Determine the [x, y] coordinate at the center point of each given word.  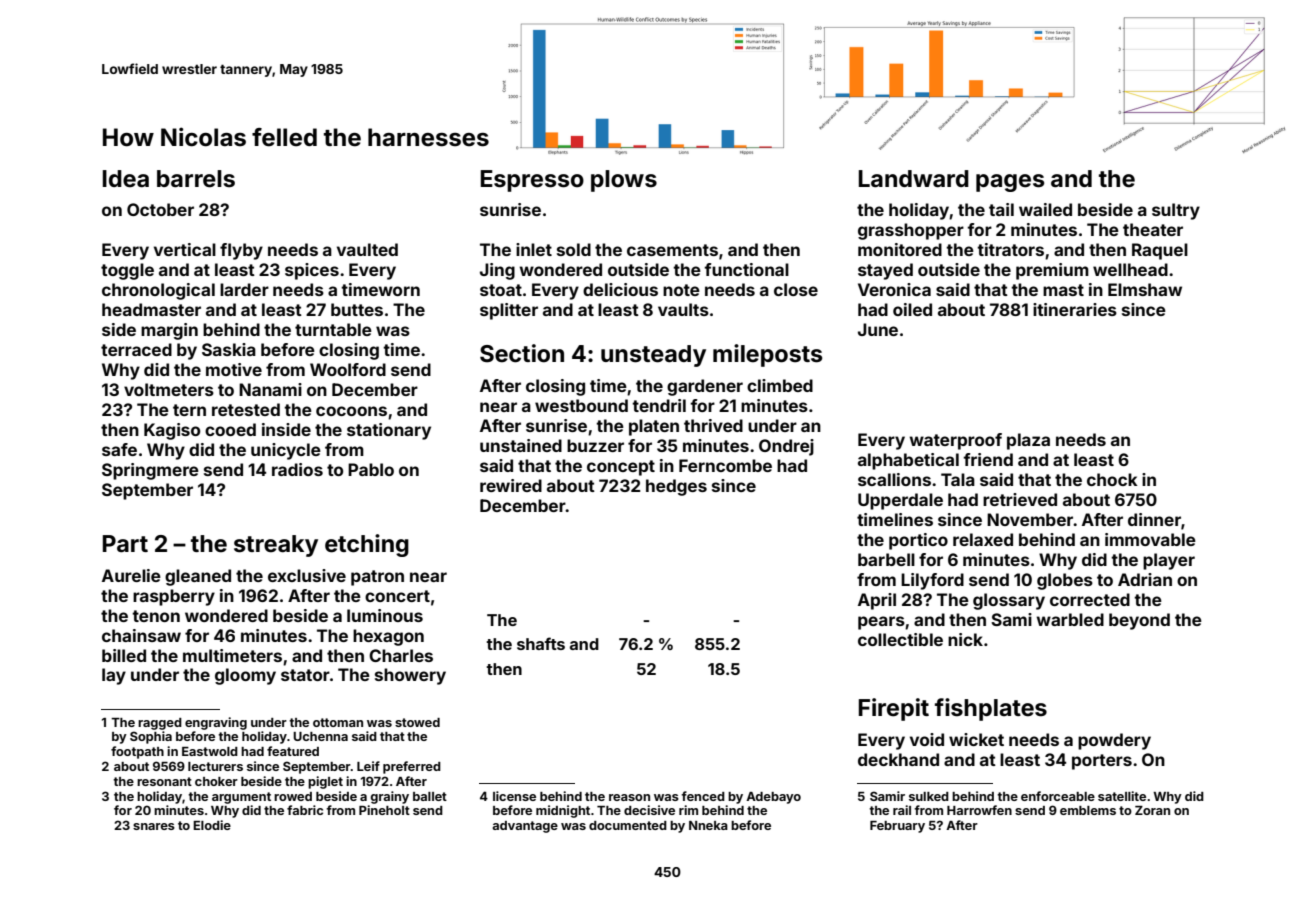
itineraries [1075, 309]
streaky [276, 546]
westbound [581, 405]
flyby [241, 251]
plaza [1028, 441]
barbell [886, 559]
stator [305, 675]
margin [169, 331]
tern [189, 410]
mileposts [767, 355]
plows [624, 181]
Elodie [212, 825]
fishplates [991, 709]
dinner [1154, 519]
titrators [1010, 249]
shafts [541, 643]
